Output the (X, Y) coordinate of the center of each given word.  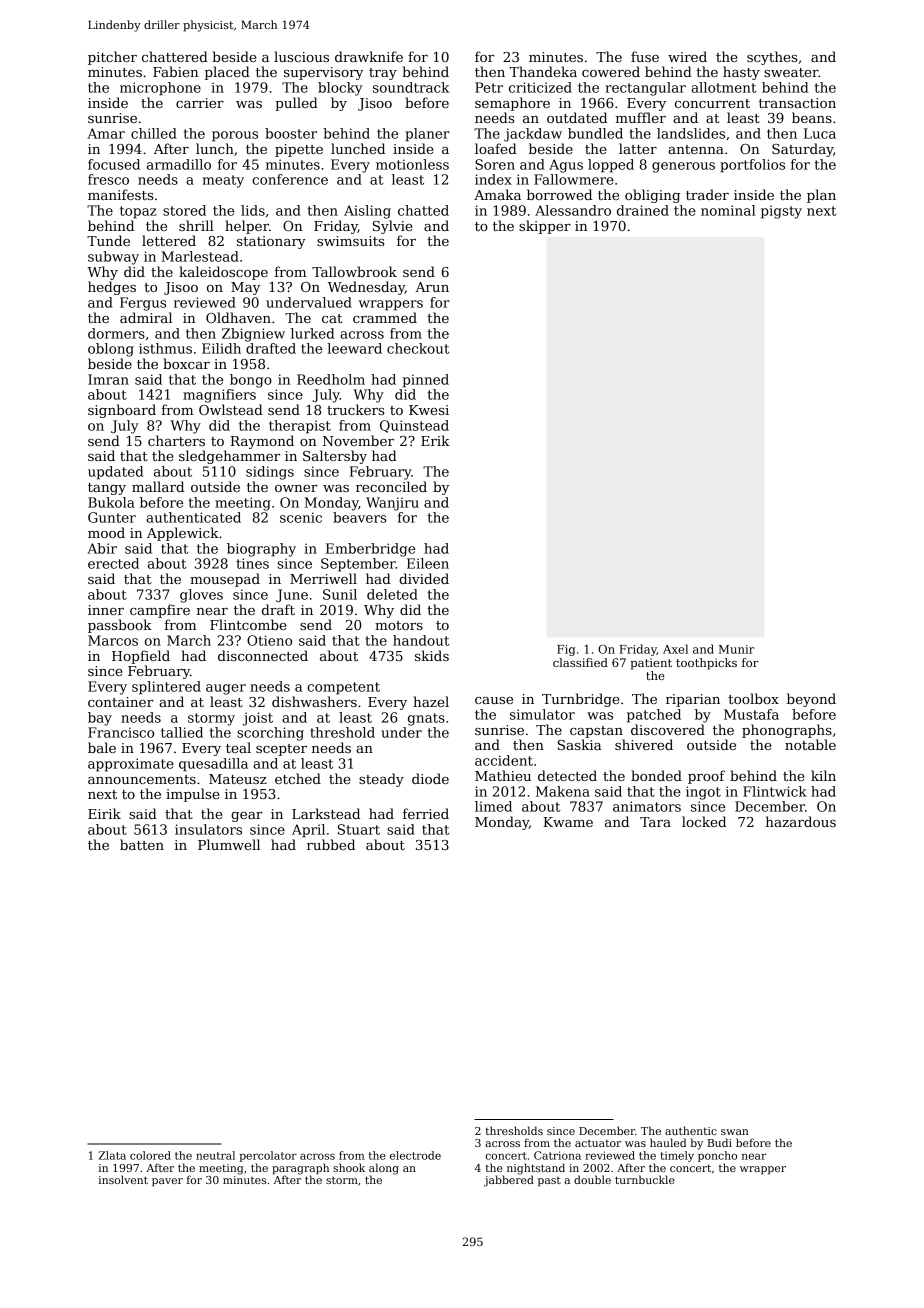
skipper (545, 227)
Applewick (183, 534)
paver (167, 1182)
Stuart (359, 829)
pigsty (781, 212)
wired (687, 56)
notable (810, 744)
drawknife (369, 56)
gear (247, 817)
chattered (175, 56)
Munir (736, 649)
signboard (122, 411)
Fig (566, 650)
